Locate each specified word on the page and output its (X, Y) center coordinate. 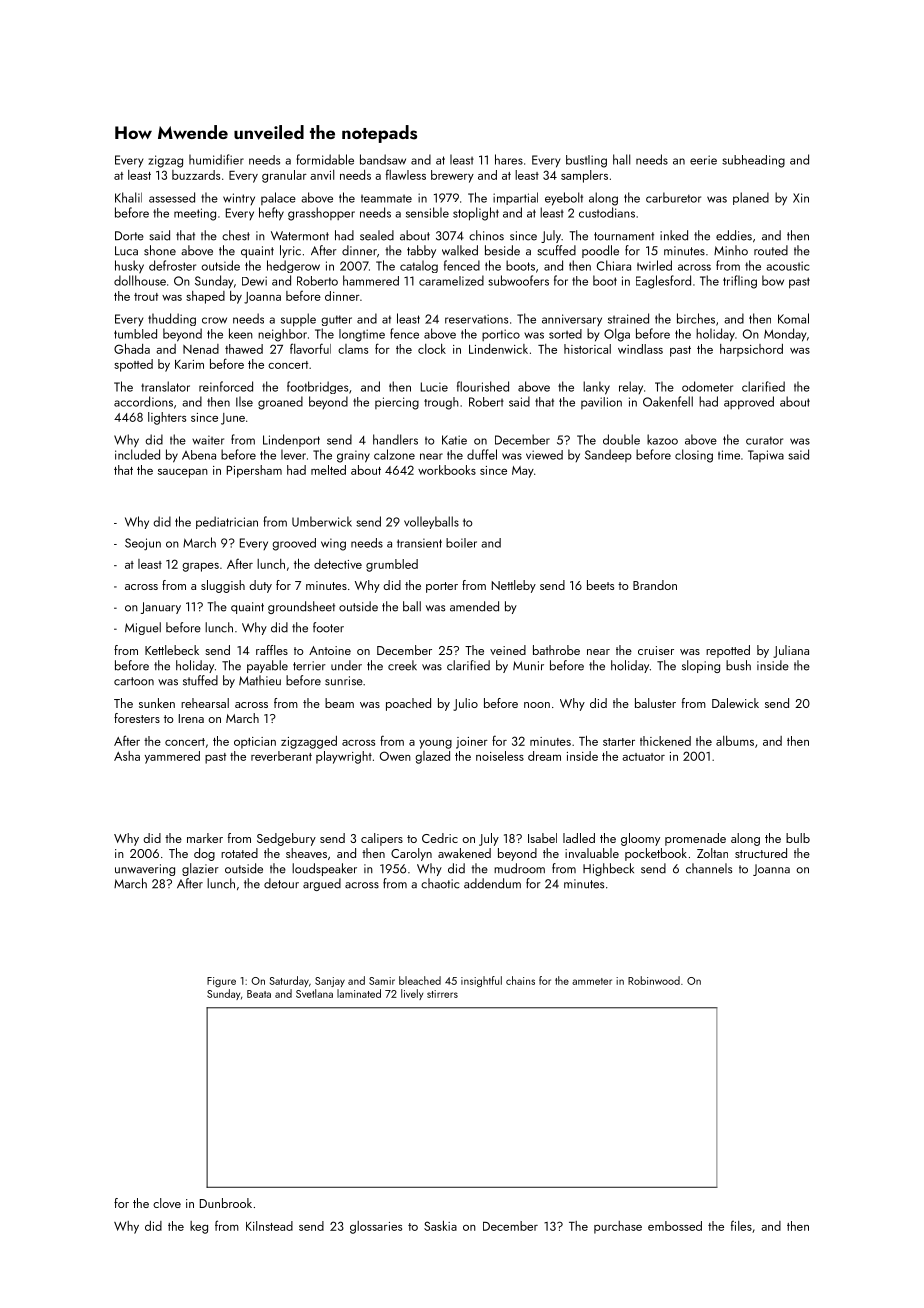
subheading (753, 161)
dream (544, 756)
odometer (707, 386)
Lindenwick (498, 349)
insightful (481, 982)
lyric (290, 251)
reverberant (281, 756)
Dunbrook (226, 1203)
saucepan (183, 473)
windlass (640, 349)
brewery (452, 176)
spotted (133, 365)
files (741, 1225)
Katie (454, 440)
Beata (259, 994)
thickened (665, 741)
